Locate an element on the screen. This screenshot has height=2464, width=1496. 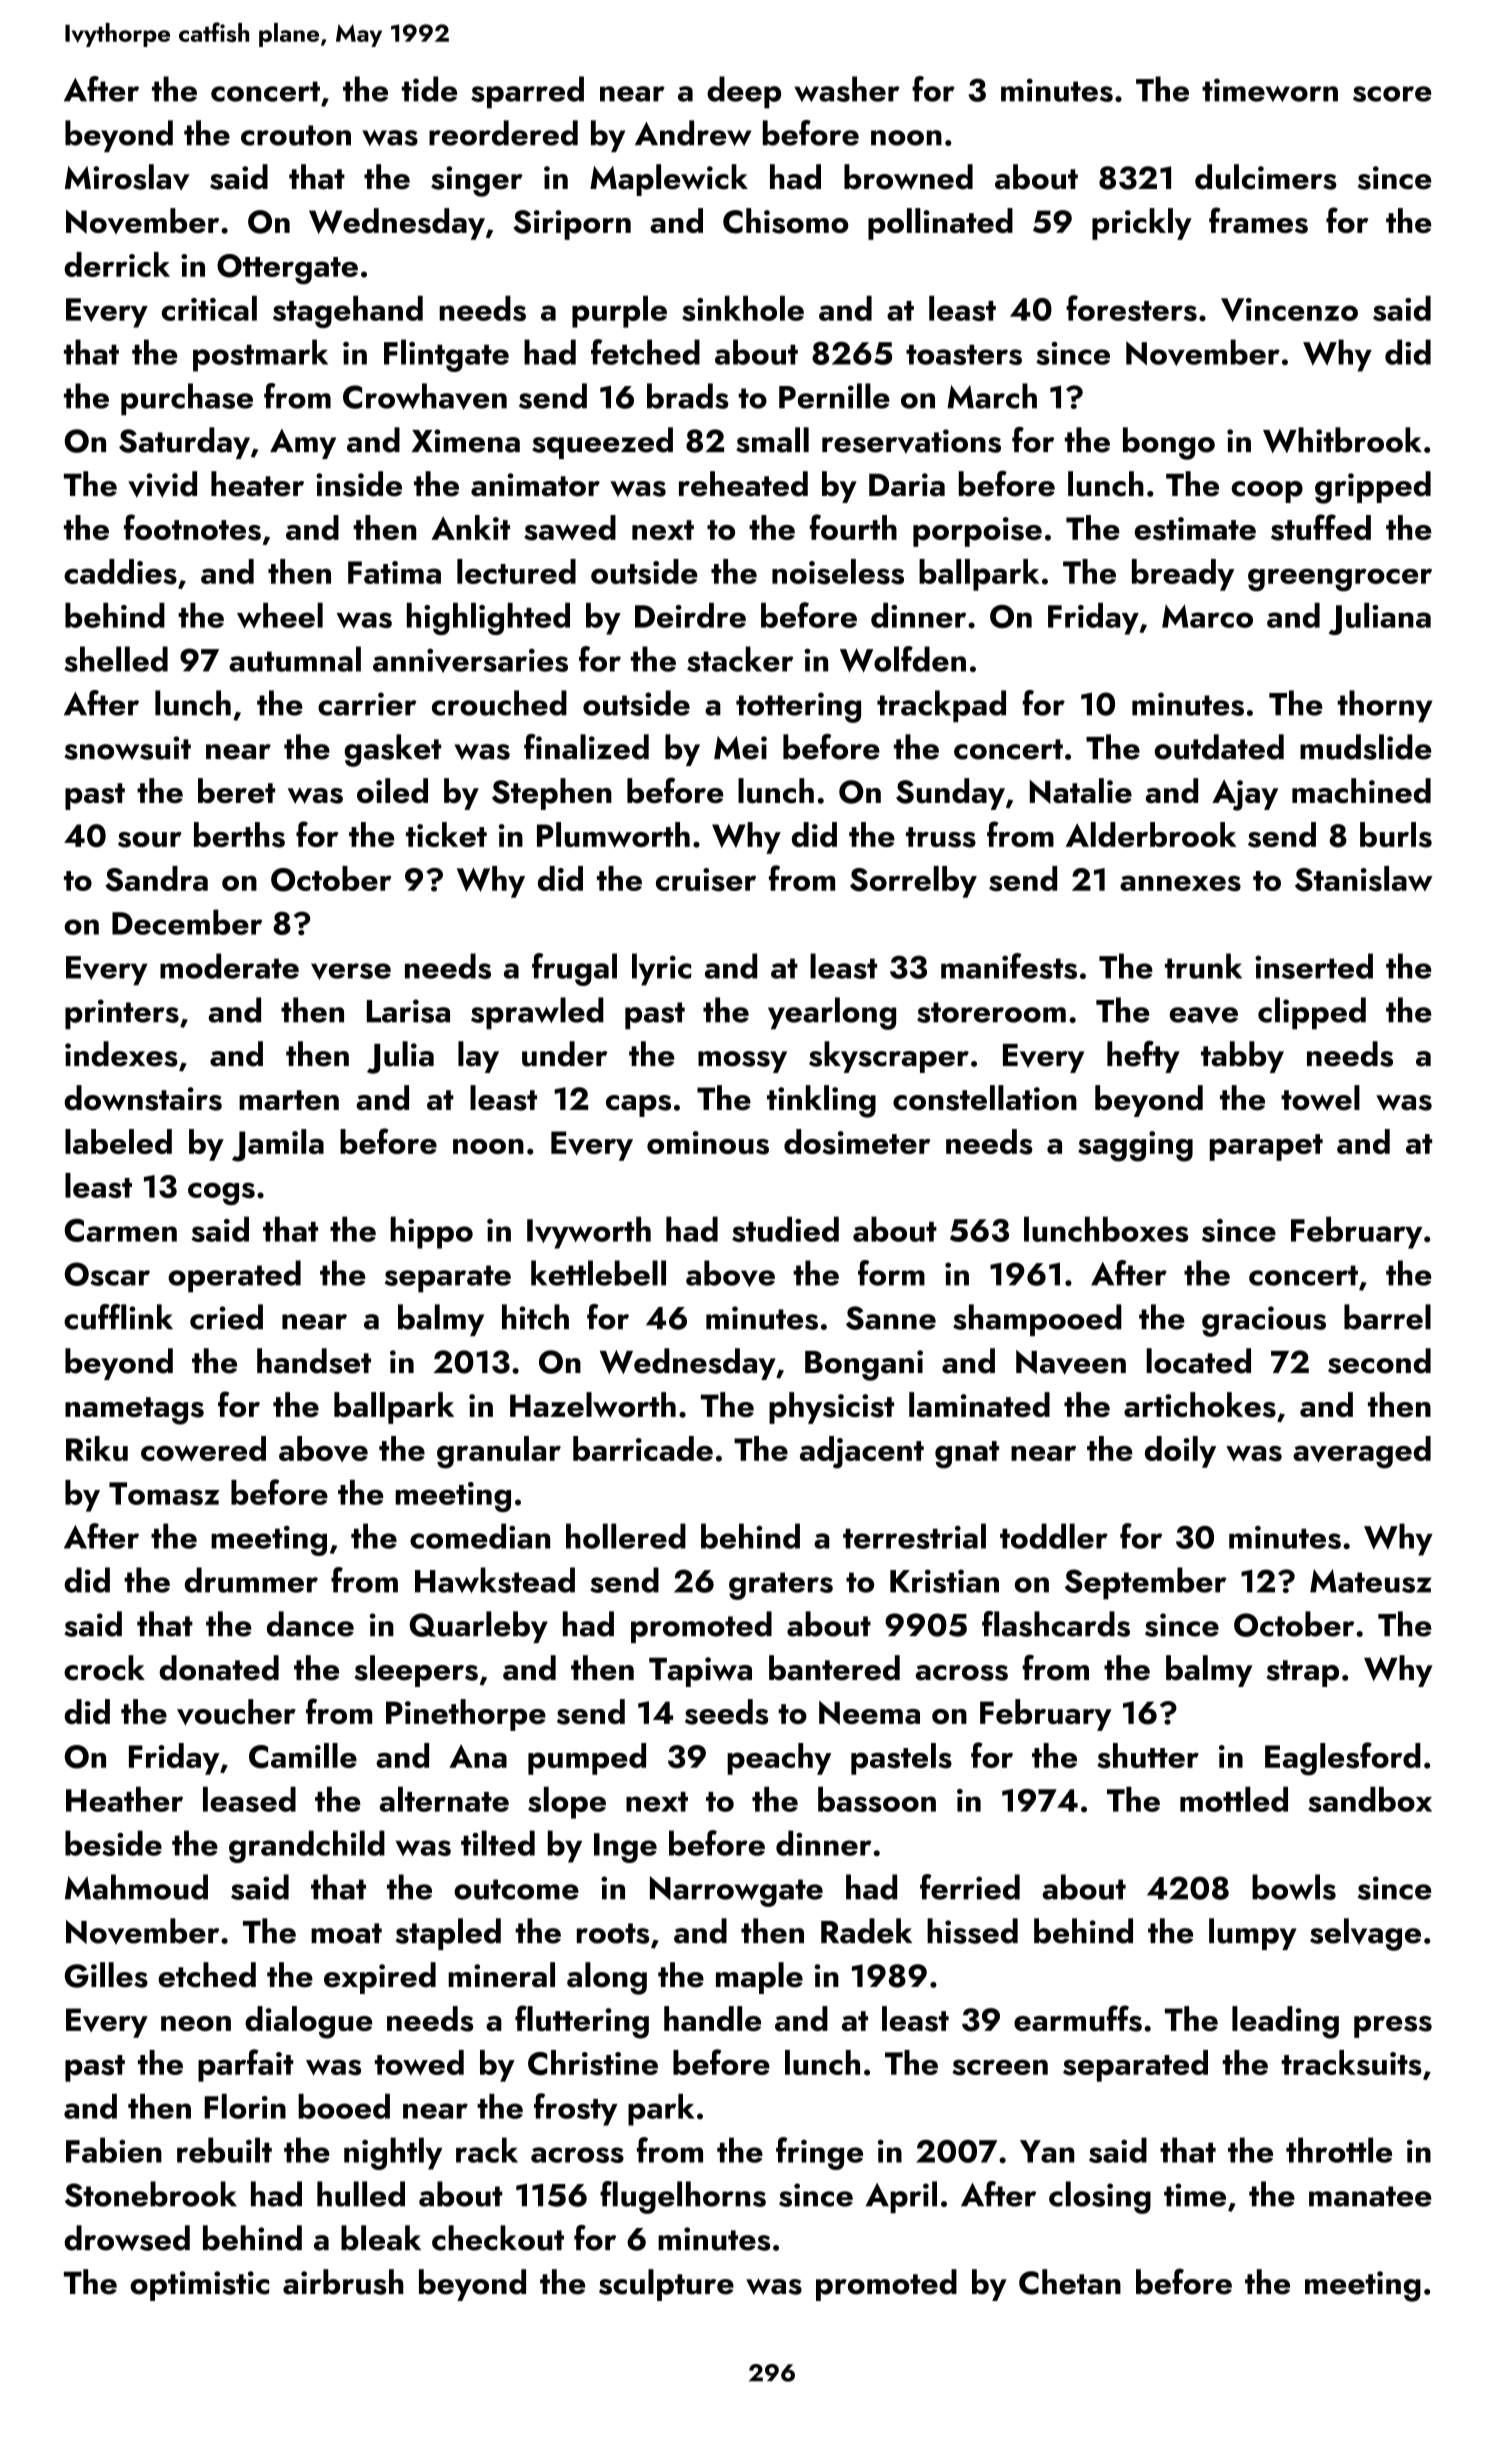
lyric is located at coordinates (661, 969).
